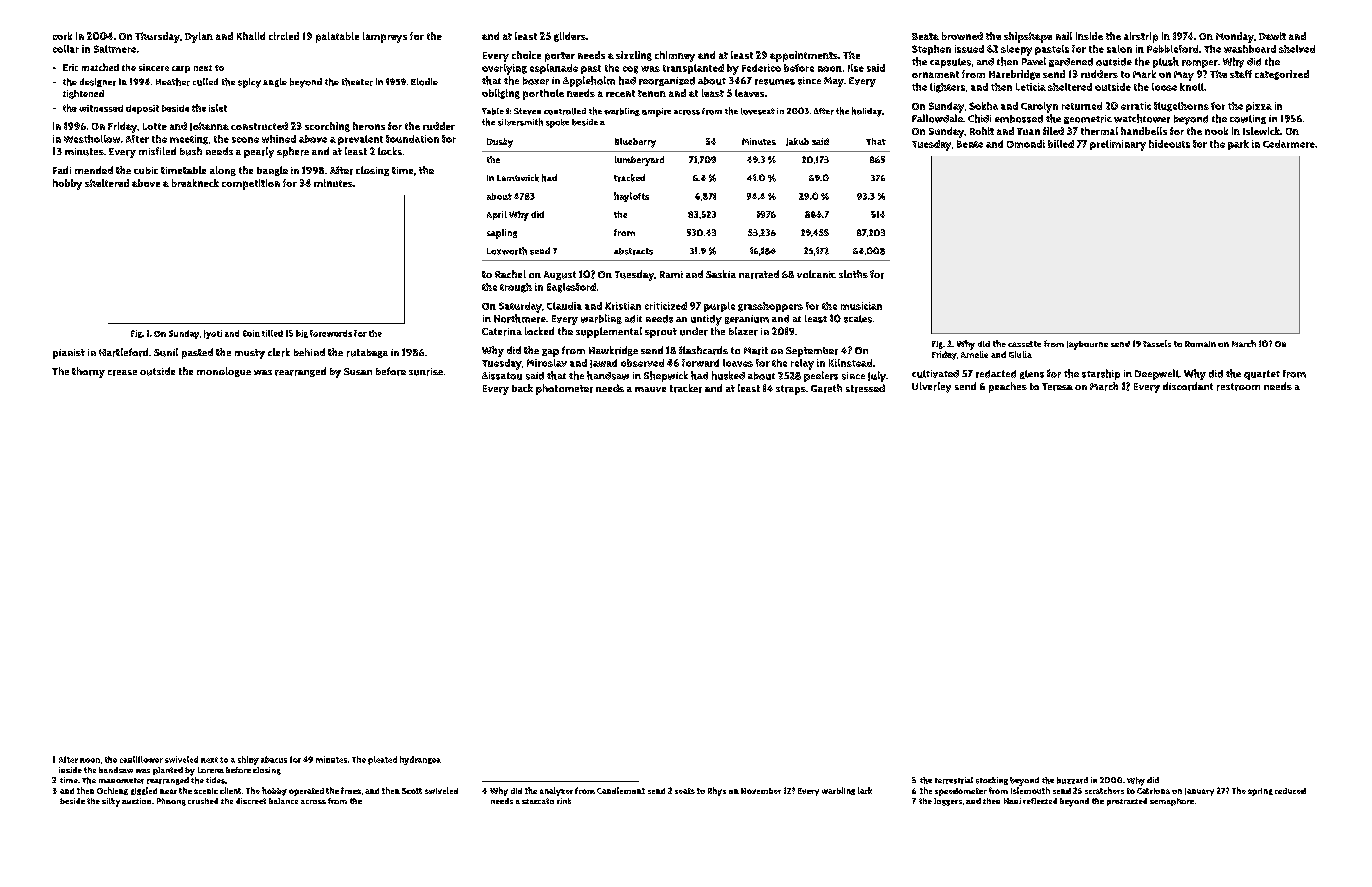  Describe the element at coordinates (1238, 387) in the document. I see `restroom` at that location.
